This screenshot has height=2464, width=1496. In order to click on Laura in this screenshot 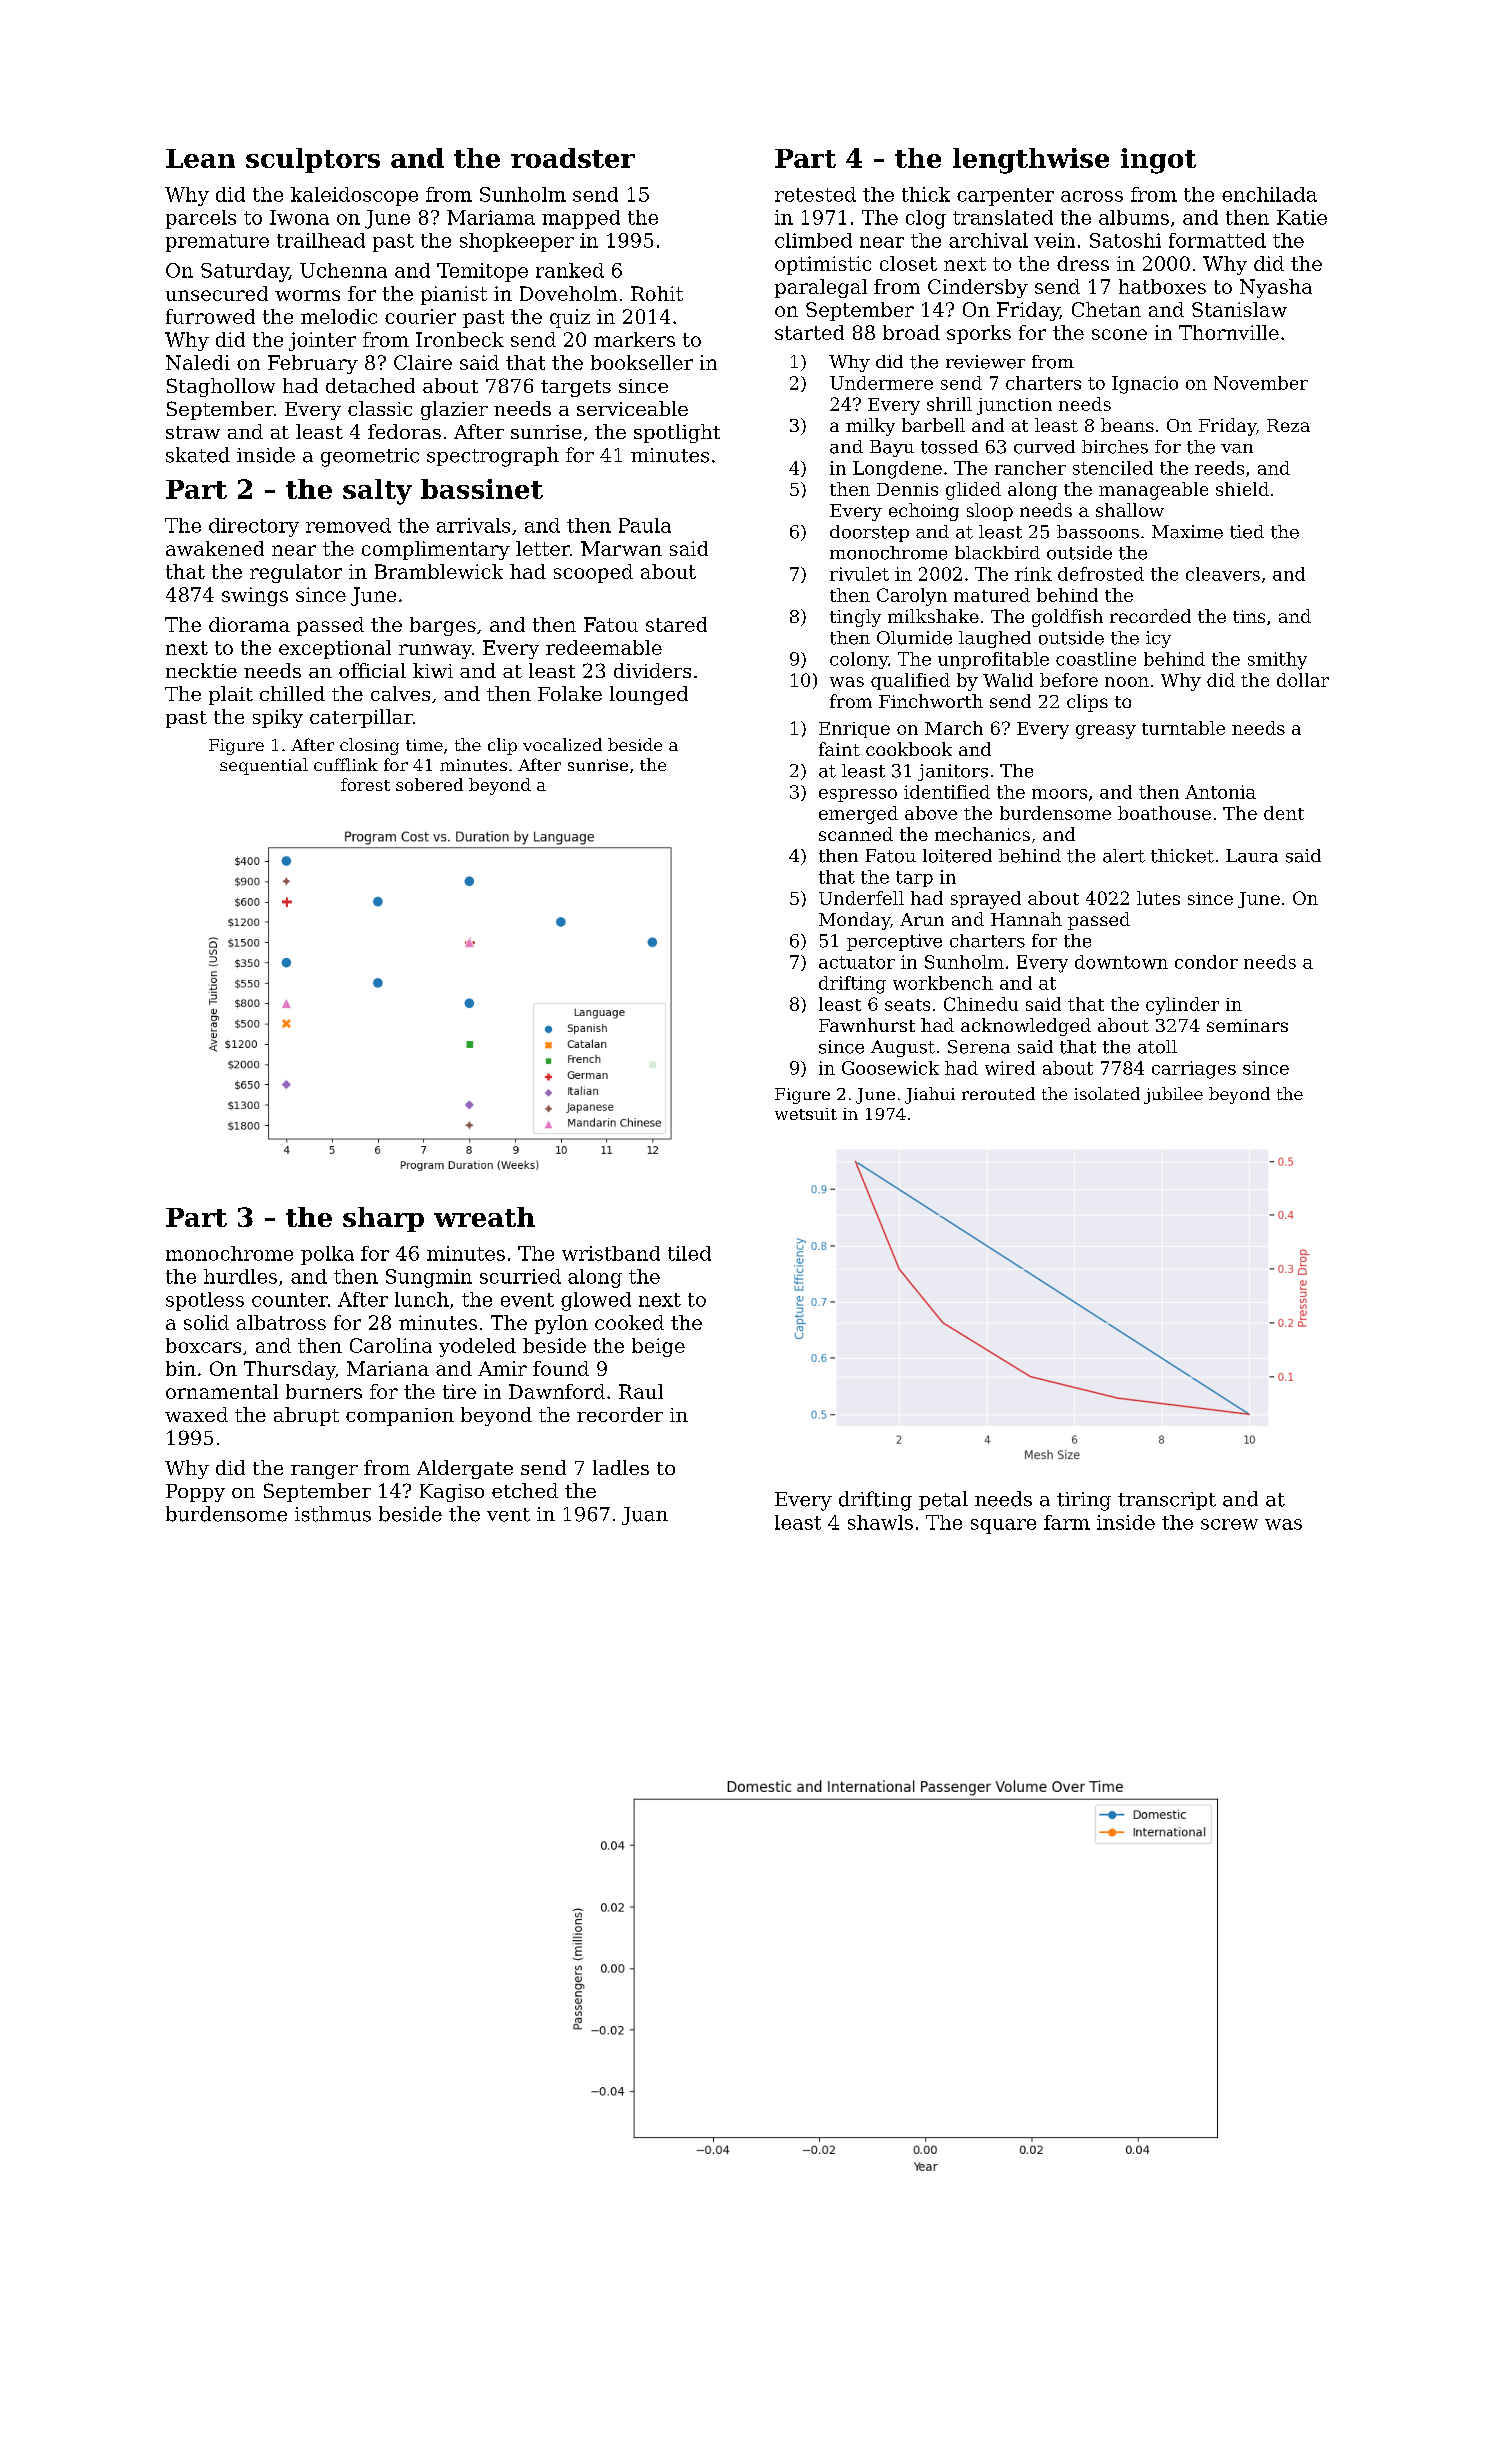, I will do `click(1252, 856)`.
